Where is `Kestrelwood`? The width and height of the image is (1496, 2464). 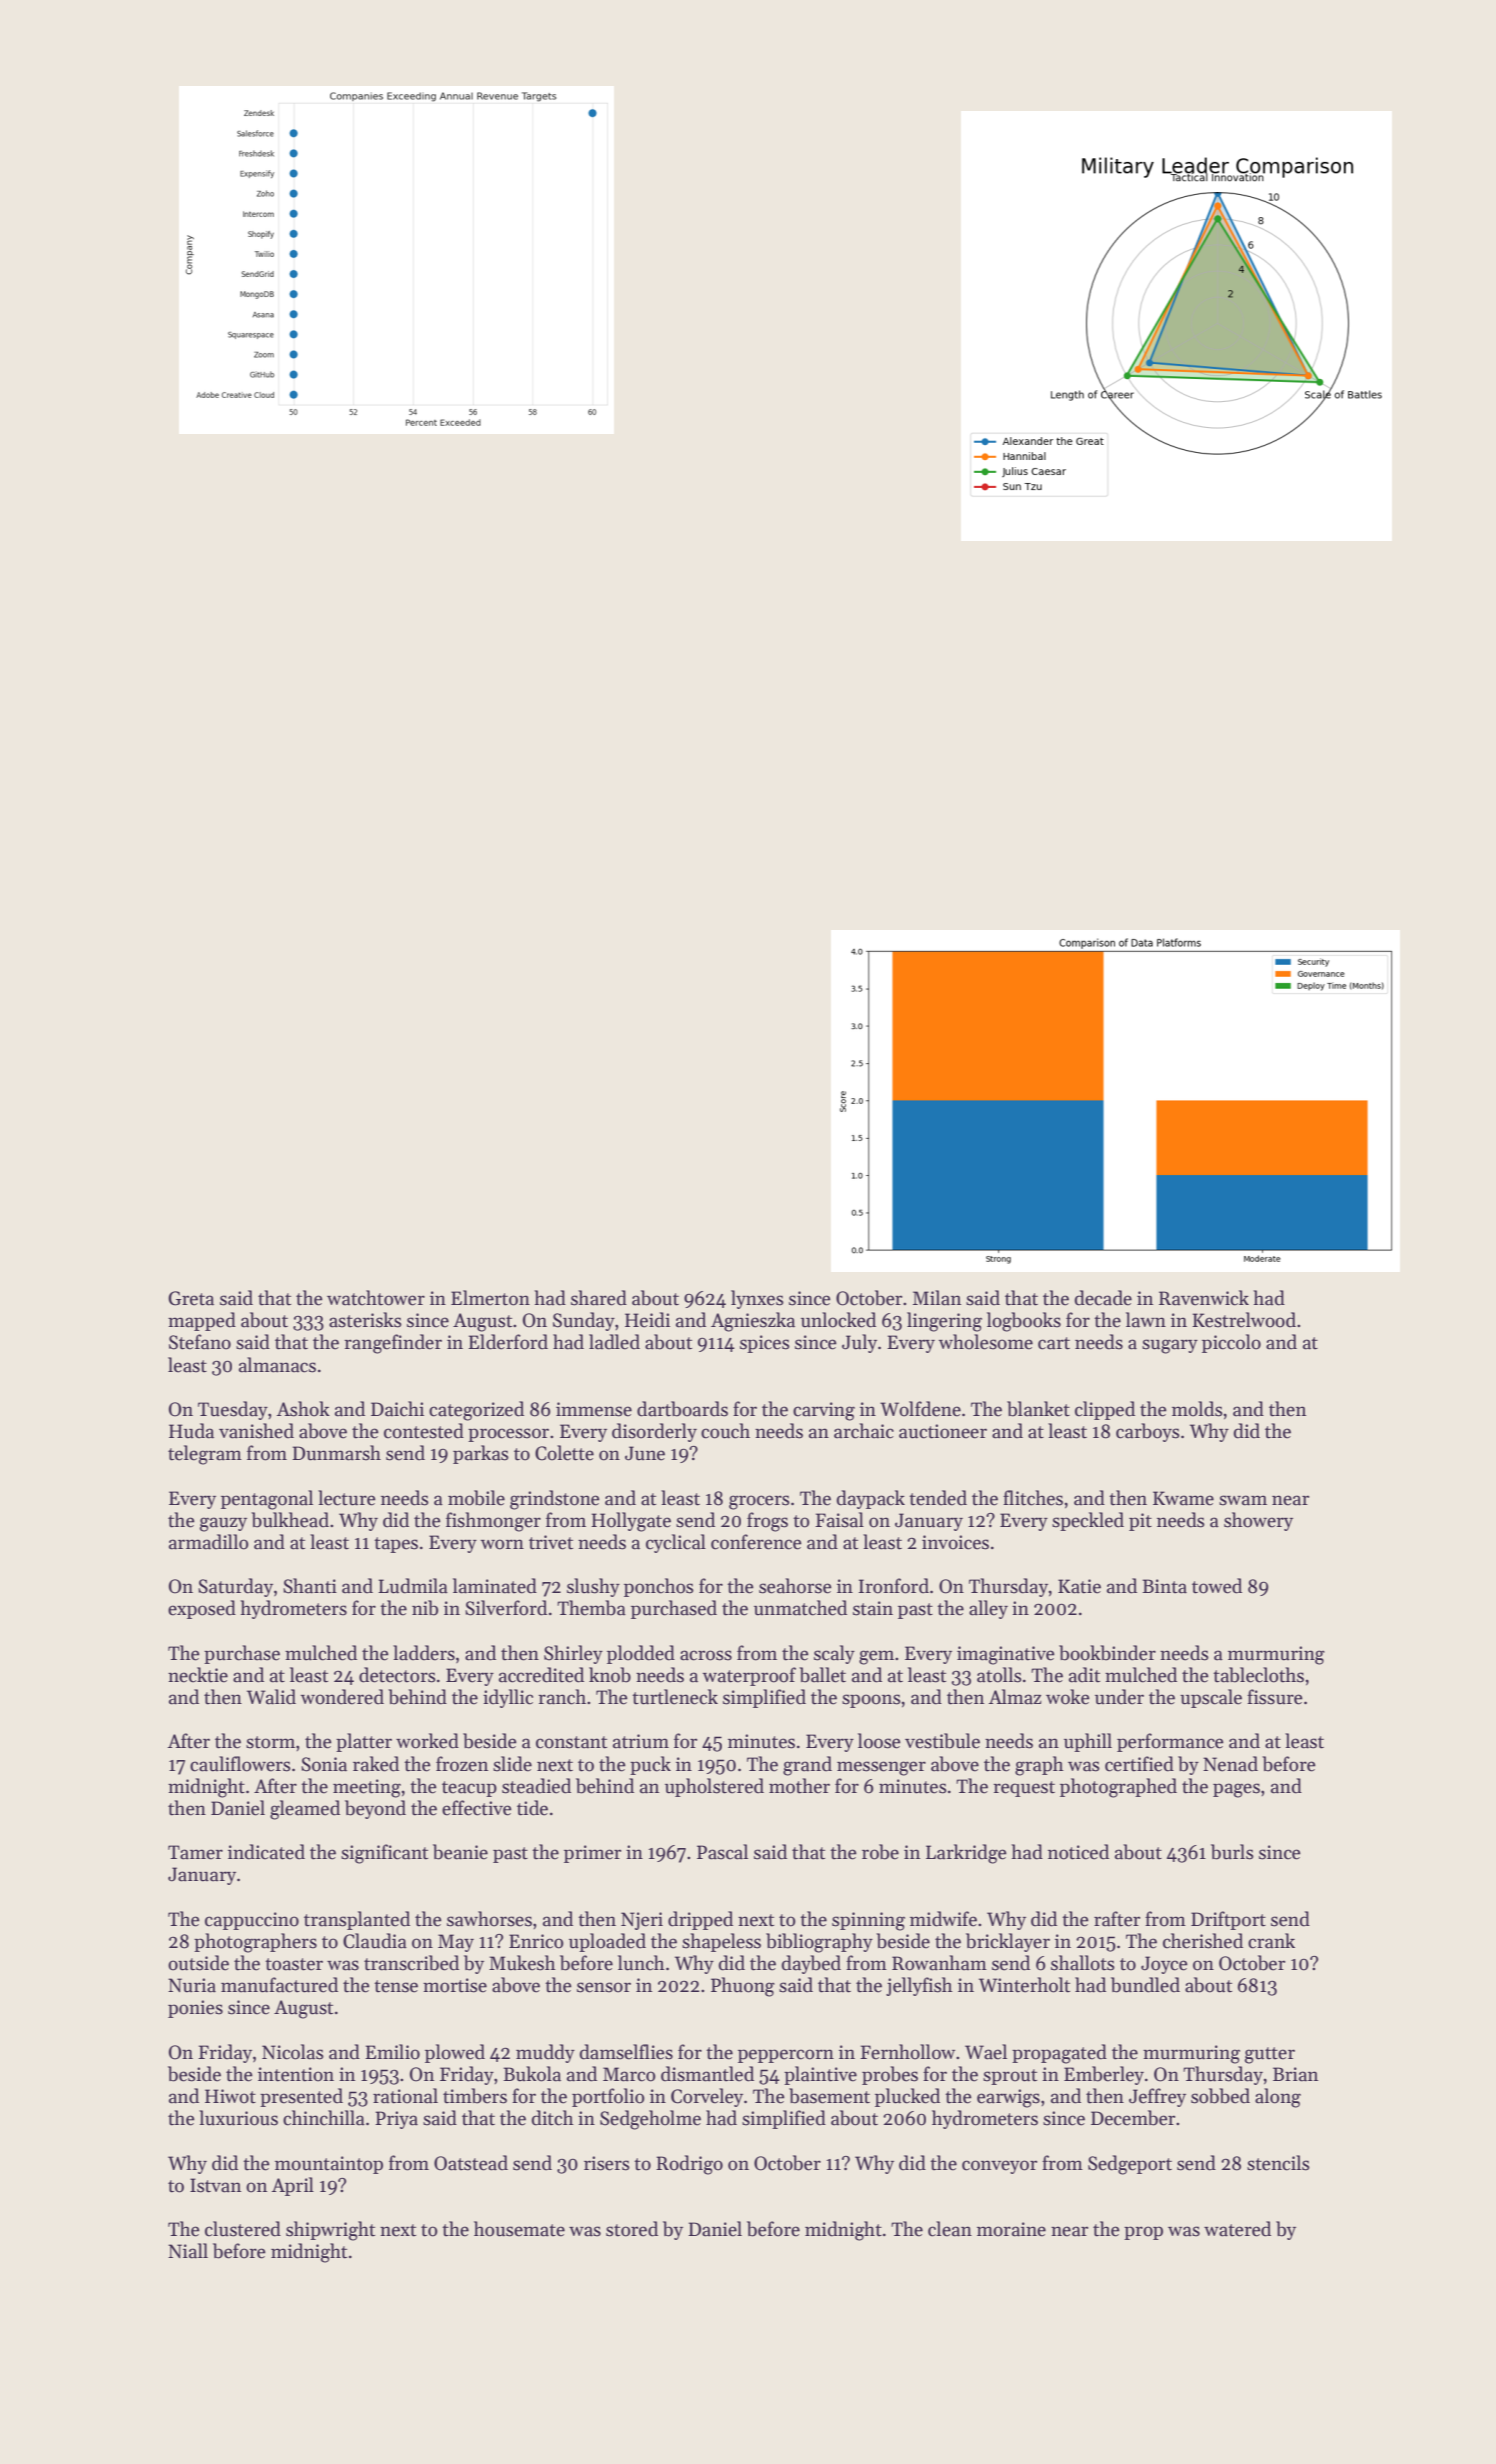 Kestrelwood is located at coordinates (1244, 1320).
